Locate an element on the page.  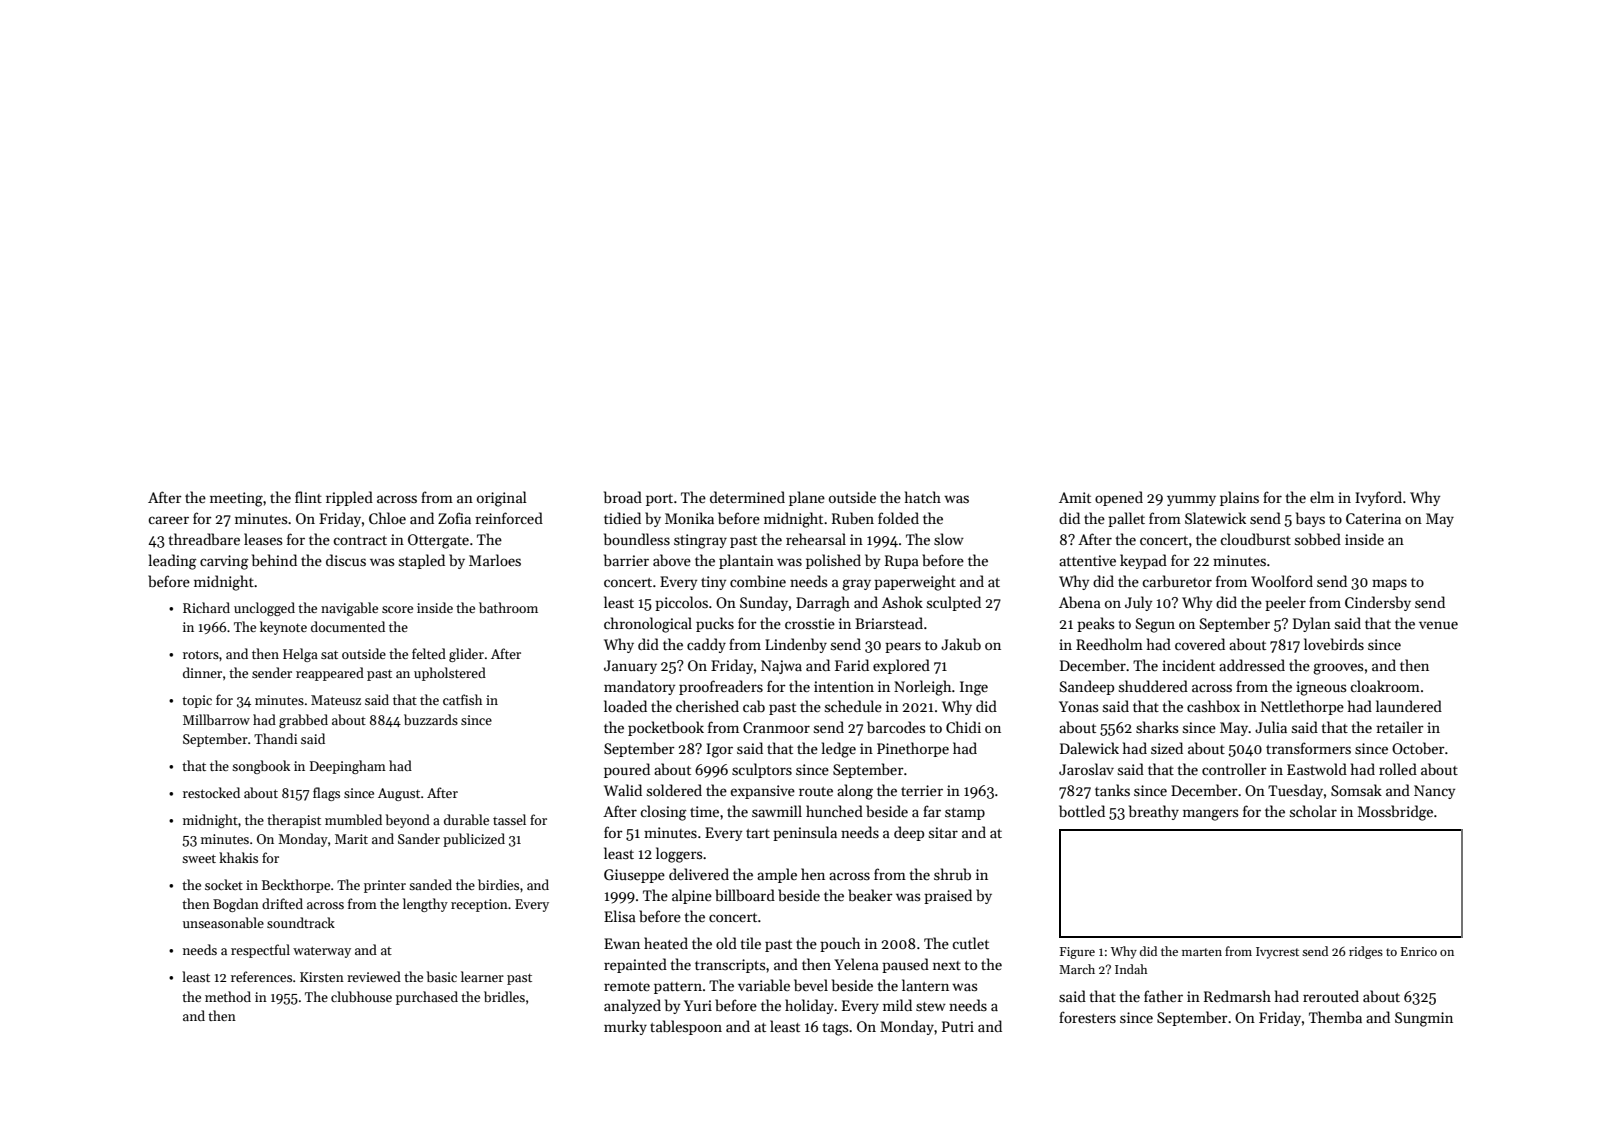
polished is located at coordinates (833, 561).
